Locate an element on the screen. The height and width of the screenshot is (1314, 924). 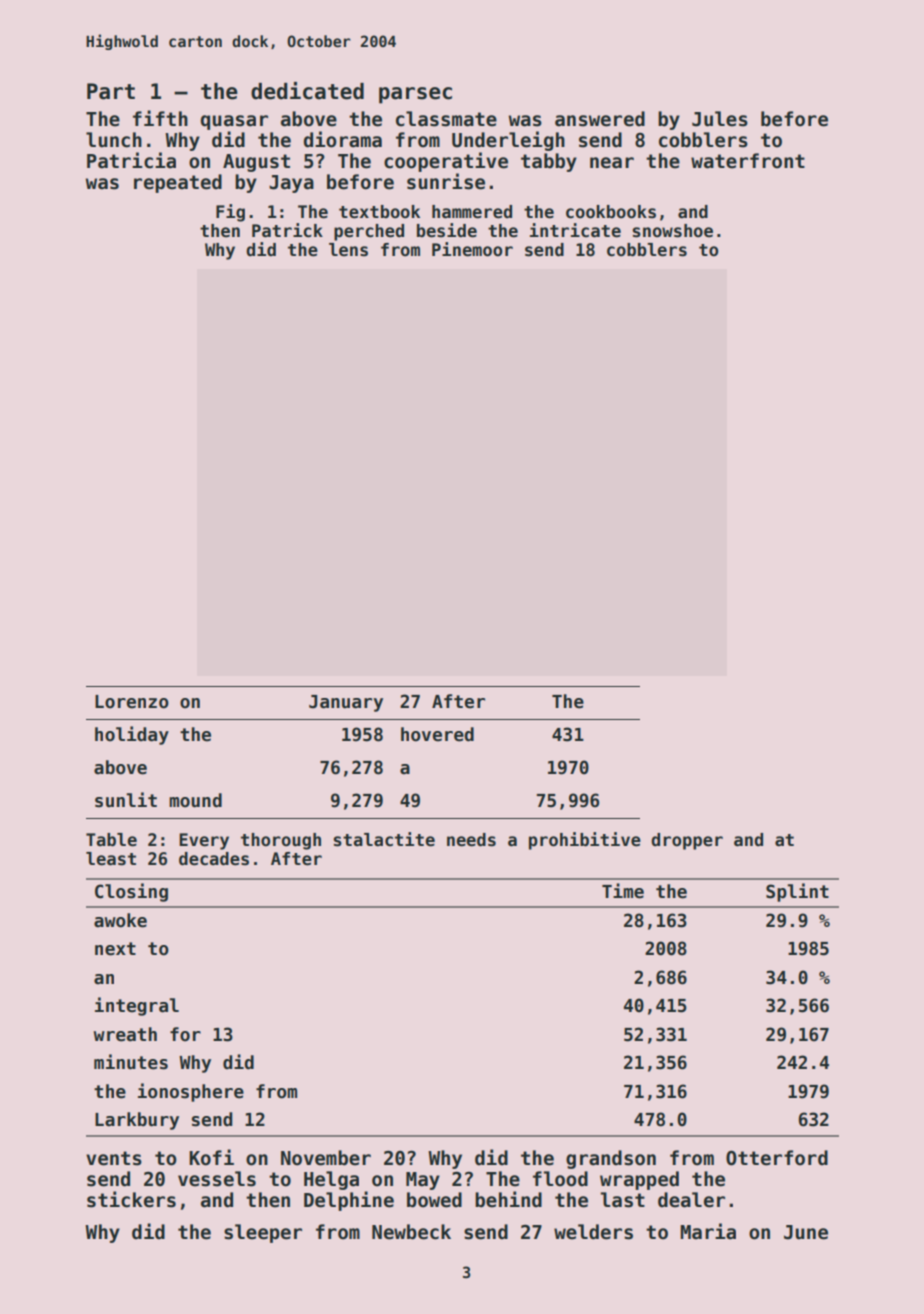
parsec is located at coordinates (415, 95).
